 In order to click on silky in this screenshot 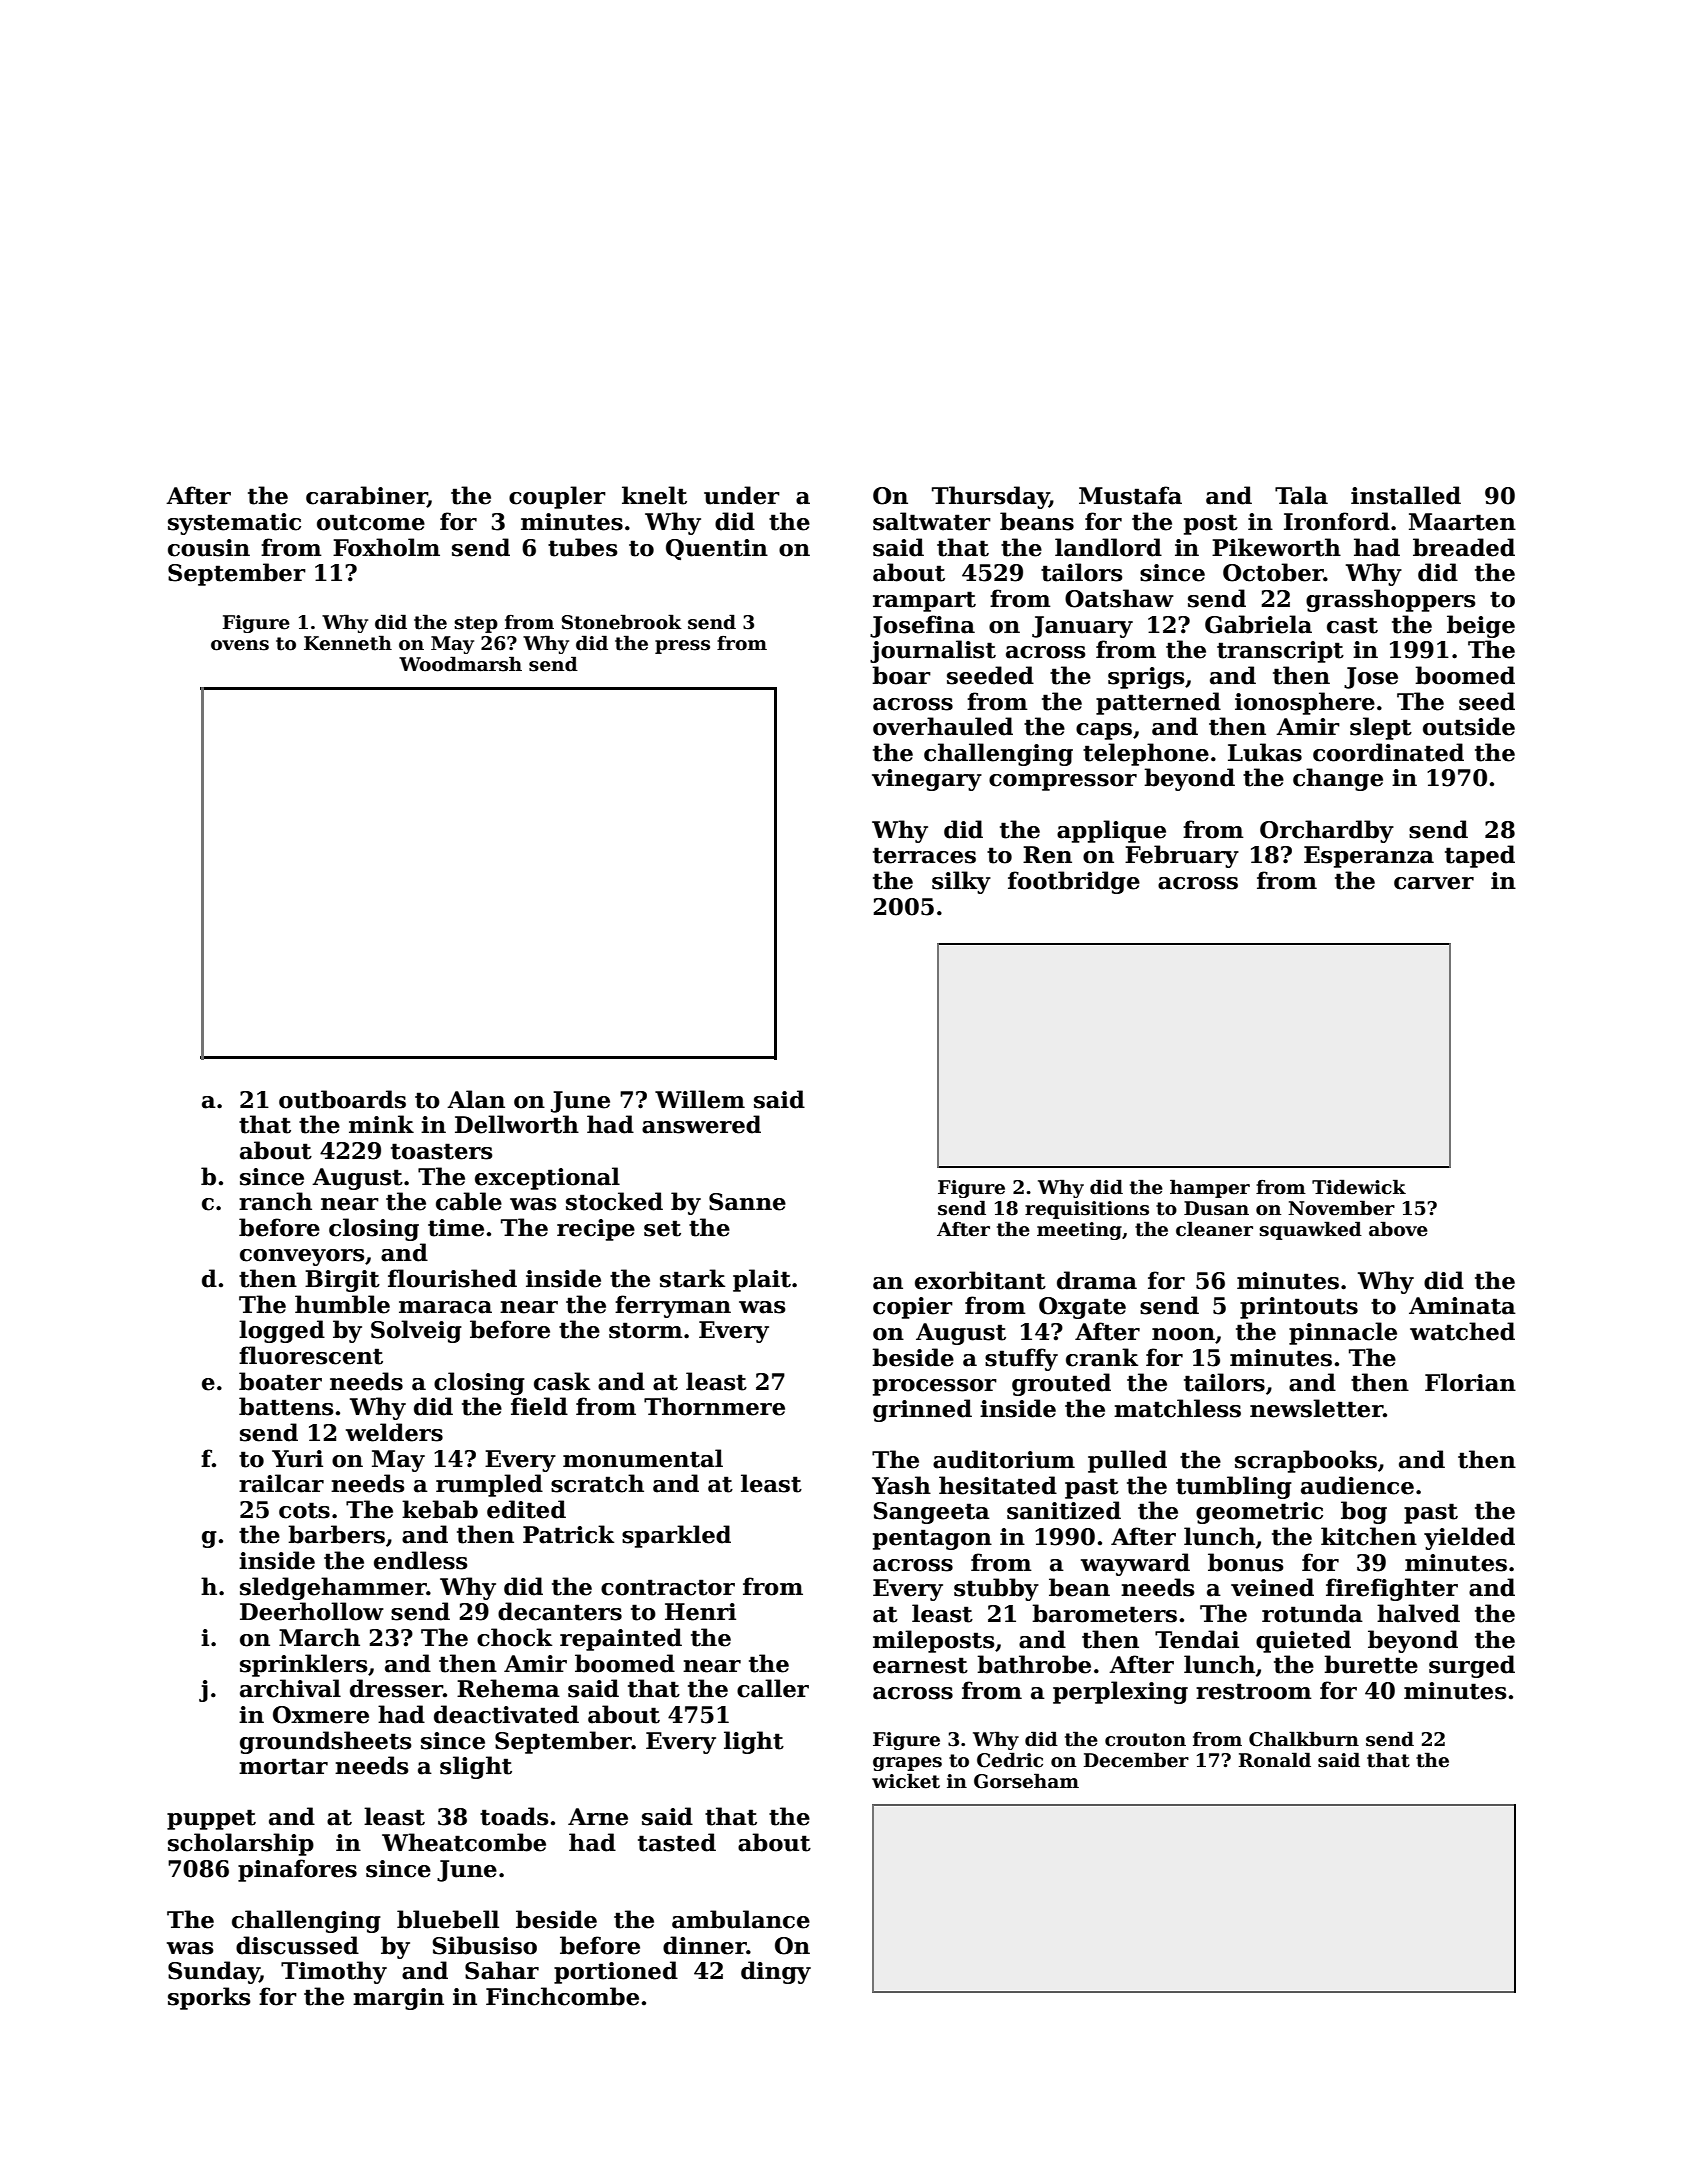, I will do `click(961, 882)`.
